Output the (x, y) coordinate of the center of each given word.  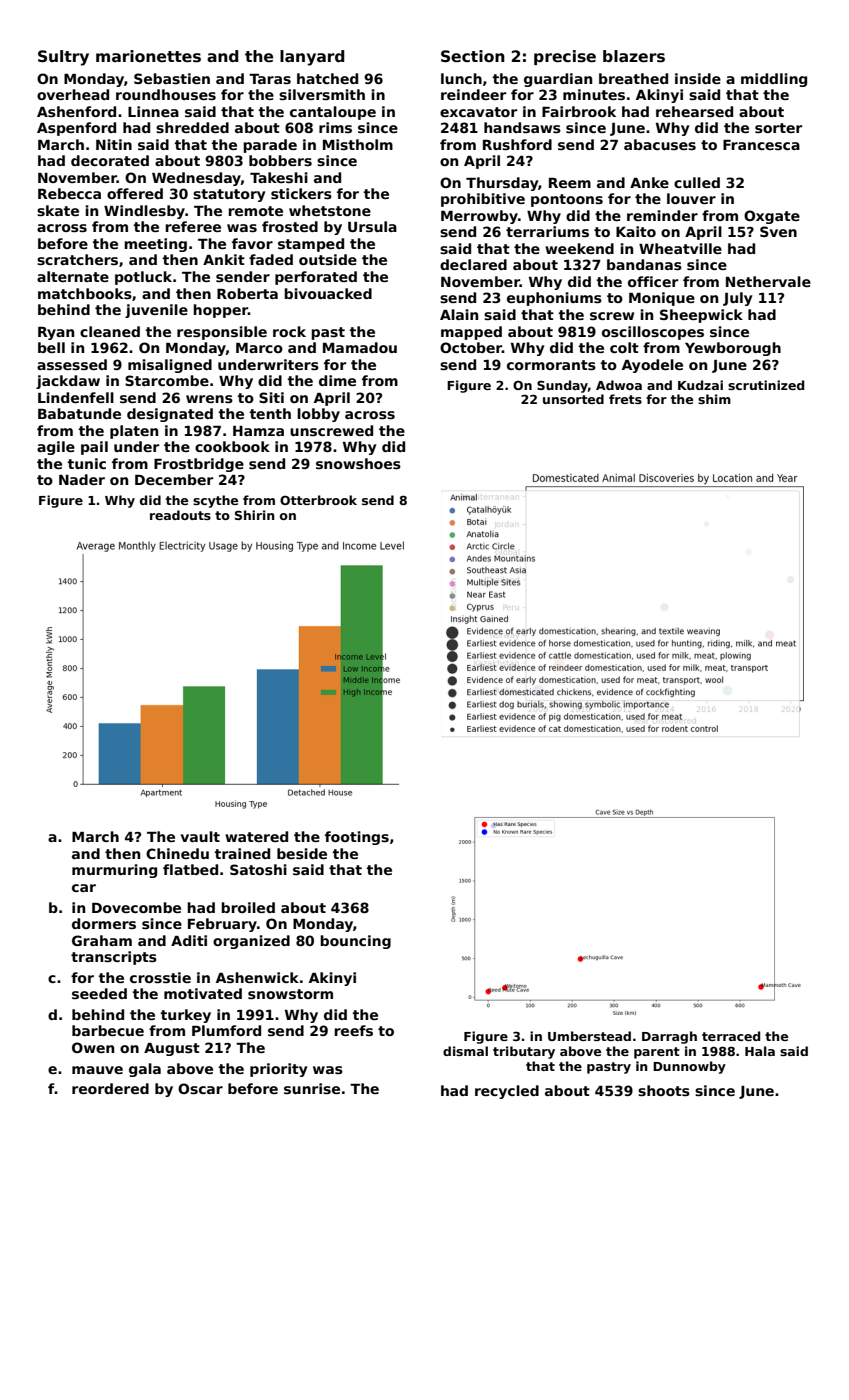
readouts (180, 515)
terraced (731, 1036)
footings (357, 838)
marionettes (148, 56)
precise (565, 57)
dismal (465, 1051)
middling (774, 80)
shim (714, 399)
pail (94, 448)
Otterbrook (318, 500)
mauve (97, 1070)
